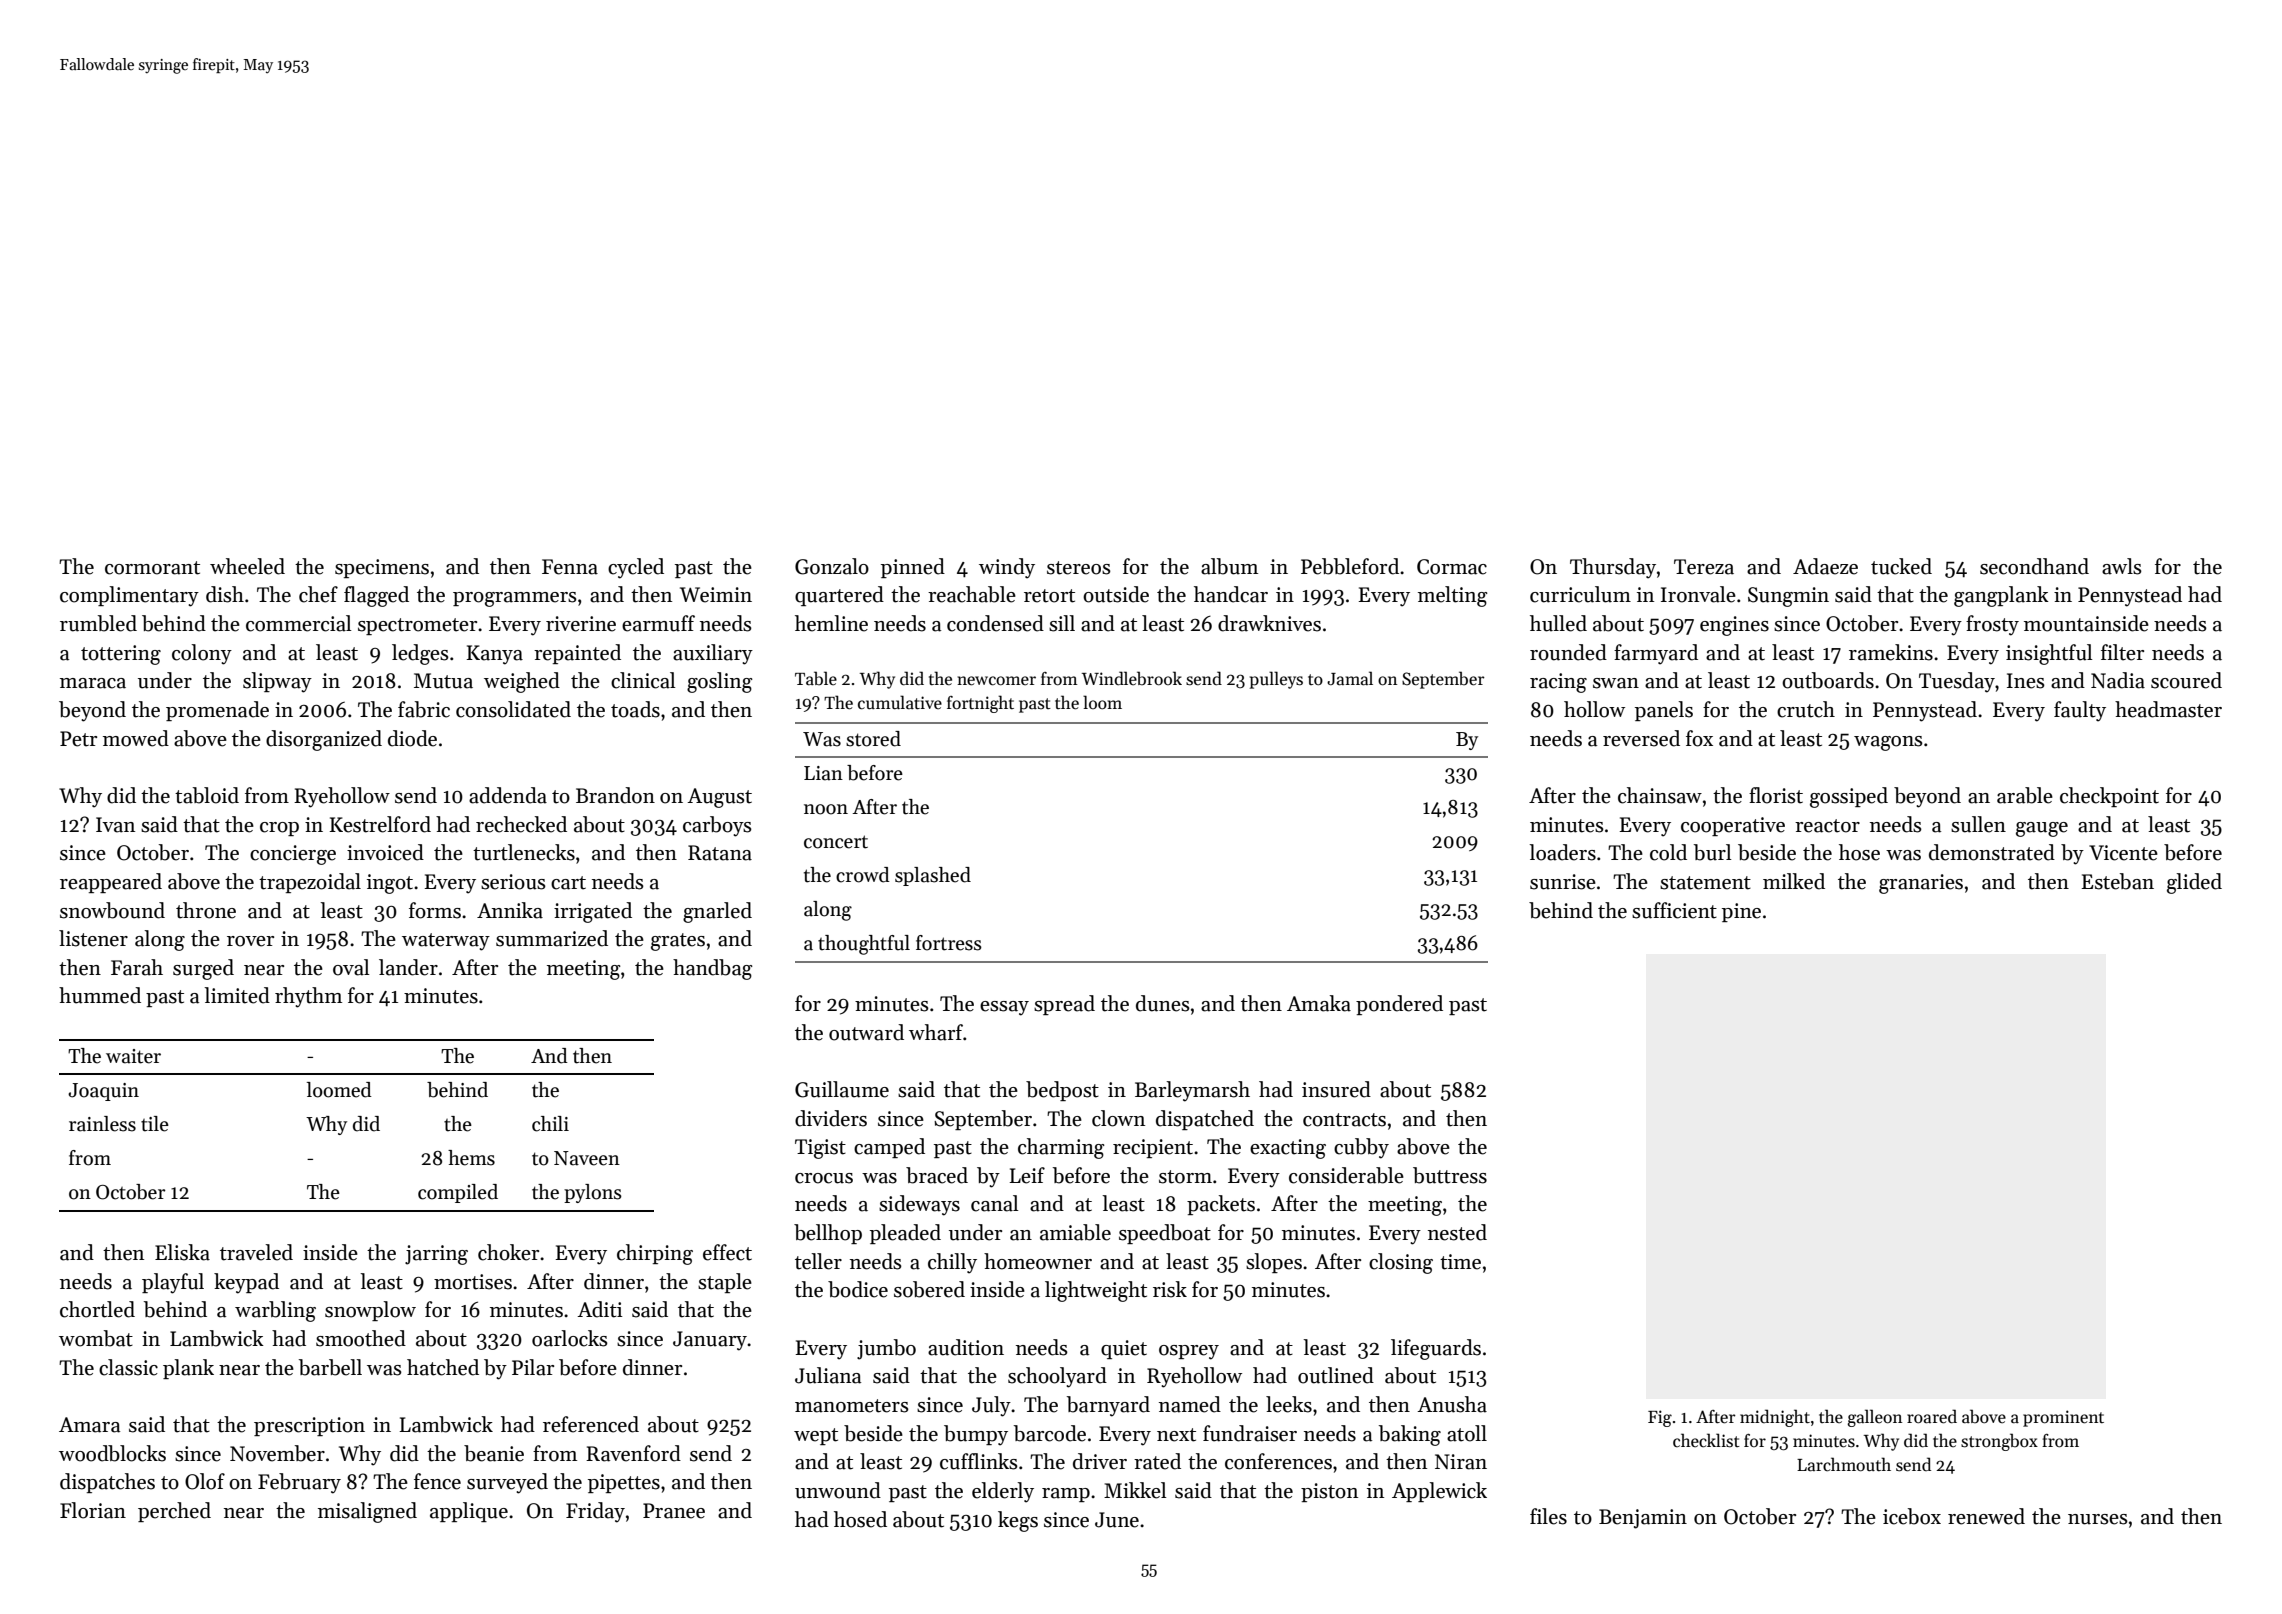 The height and width of the page is (1614, 2282). I want to click on granaries, so click(1921, 884).
